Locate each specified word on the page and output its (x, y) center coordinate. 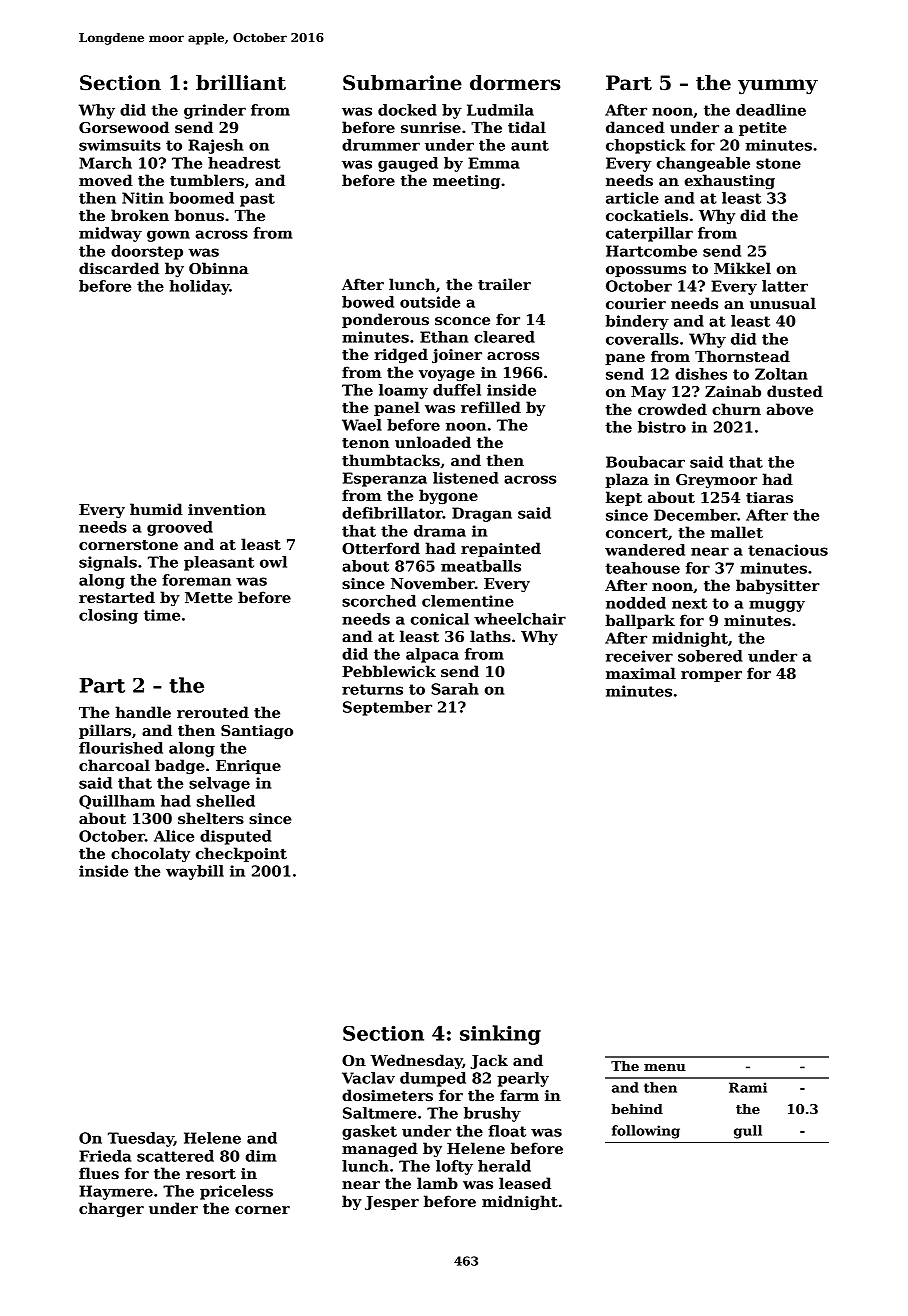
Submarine (402, 83)
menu (665, 1067)
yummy (778, 87)
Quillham (117, 802)
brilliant (241, 83)
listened (466, 478)
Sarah (455, 689)
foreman (196, 580)
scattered (175, 1156)
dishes (701, 374)
